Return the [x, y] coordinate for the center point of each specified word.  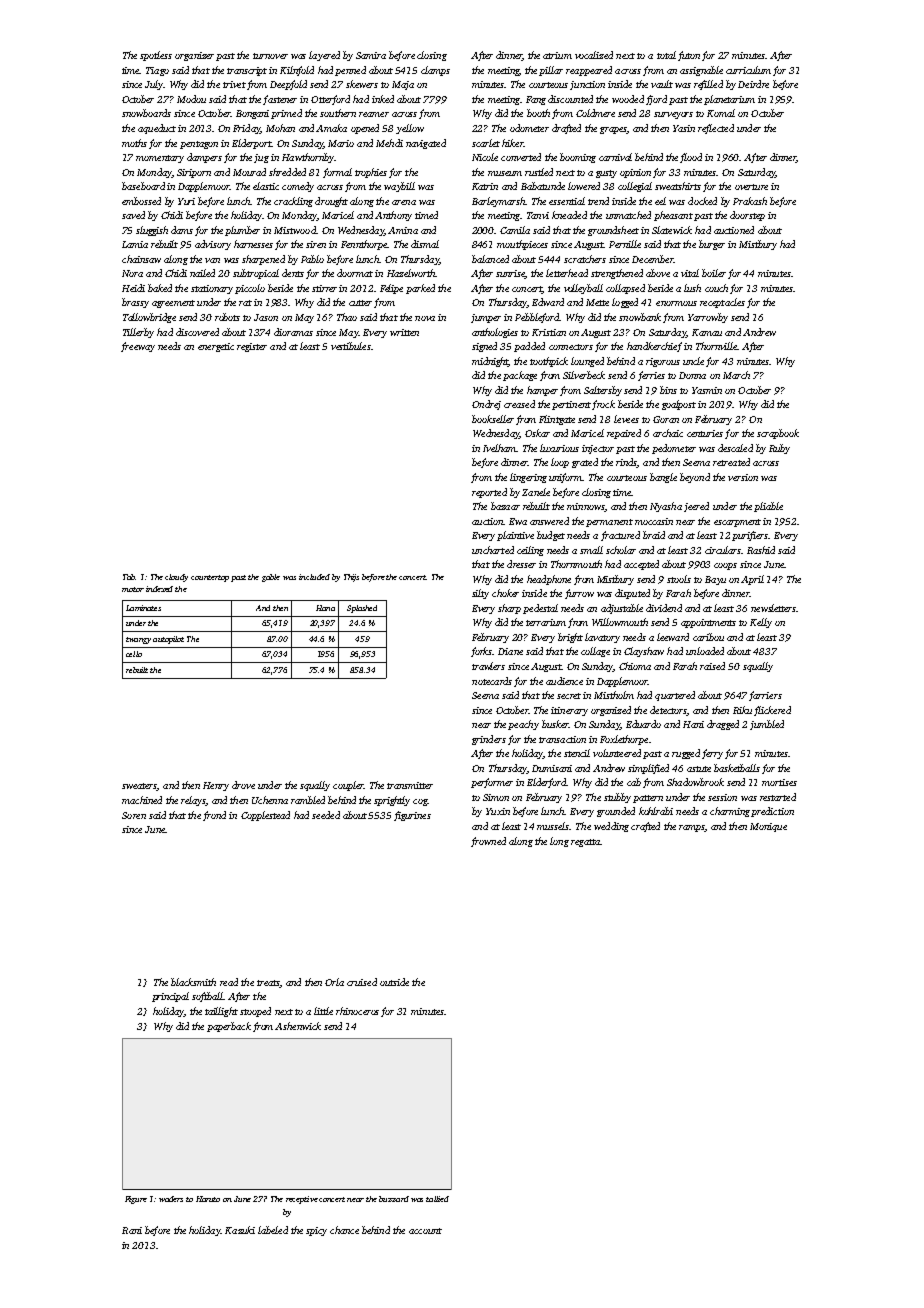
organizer [194, 56]
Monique [768, 827]
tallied [437, 1199]
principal [170, 997]
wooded [628, 99]
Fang [536, 100]
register [252, 347]
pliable [768, 507]
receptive [302, 1200]
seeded [326, 815]
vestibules [351, 346]
